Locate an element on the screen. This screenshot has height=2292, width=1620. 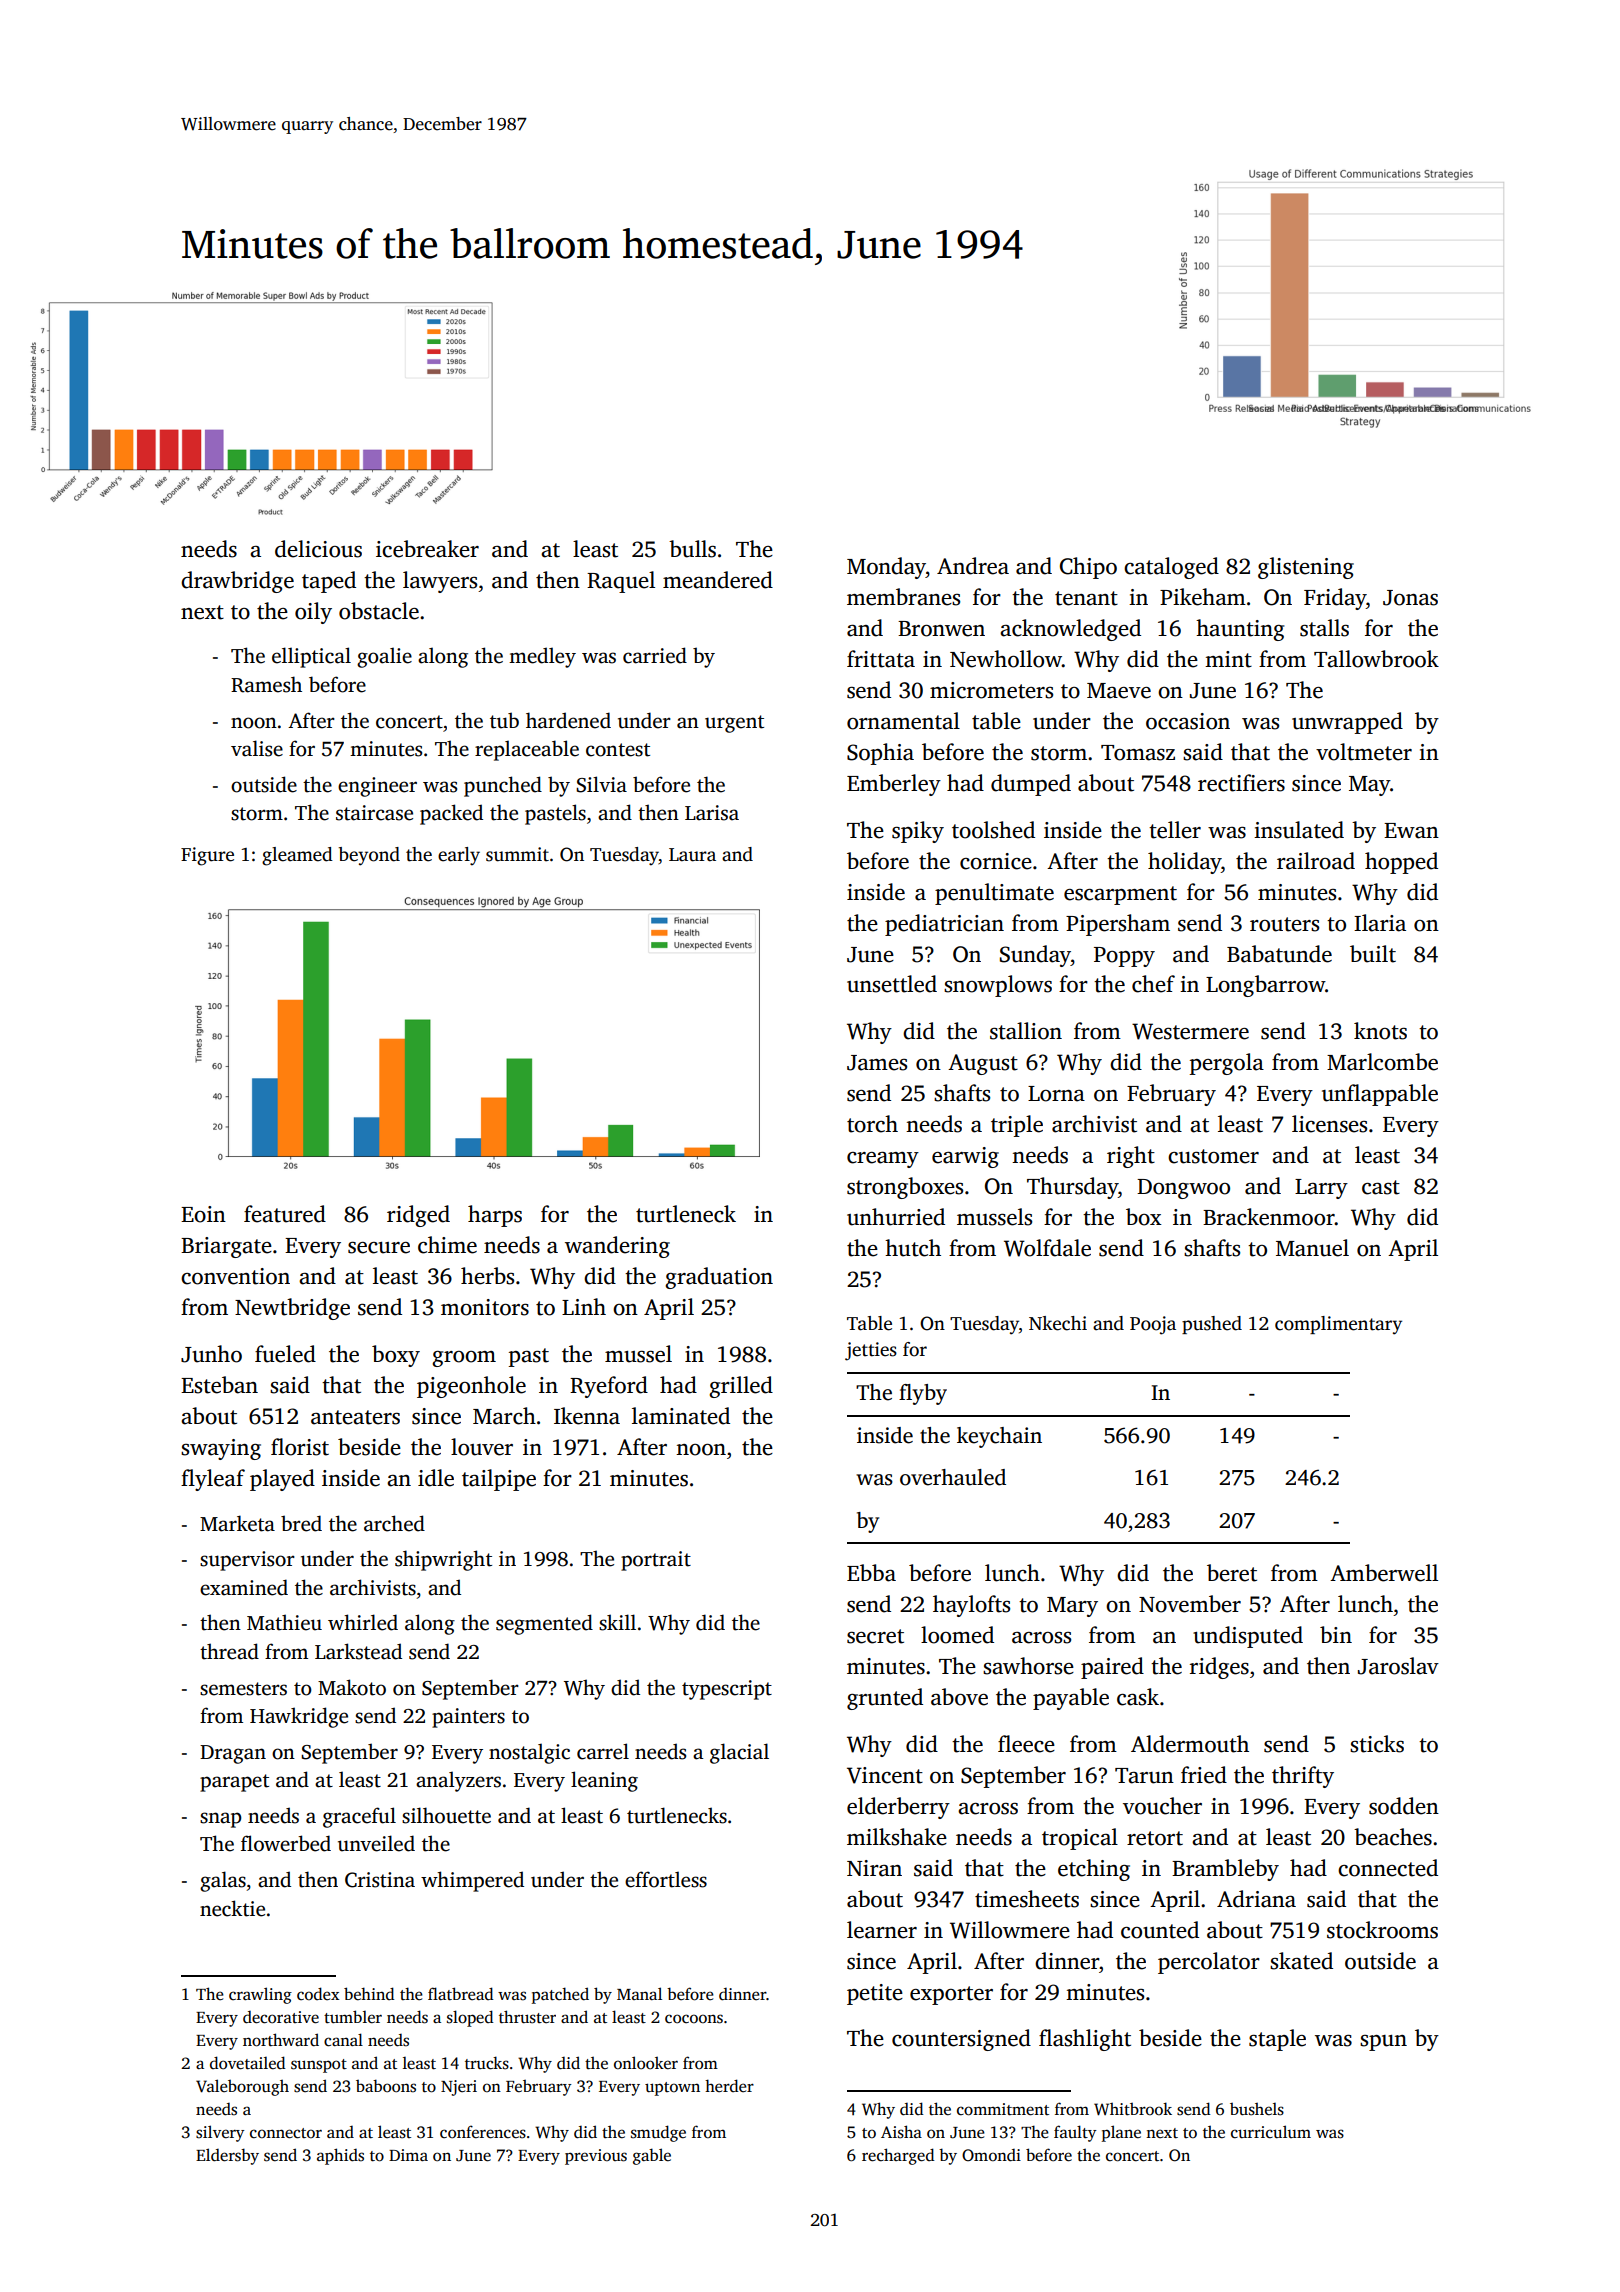
voltmeter is located at coordinates (1364, 752).
